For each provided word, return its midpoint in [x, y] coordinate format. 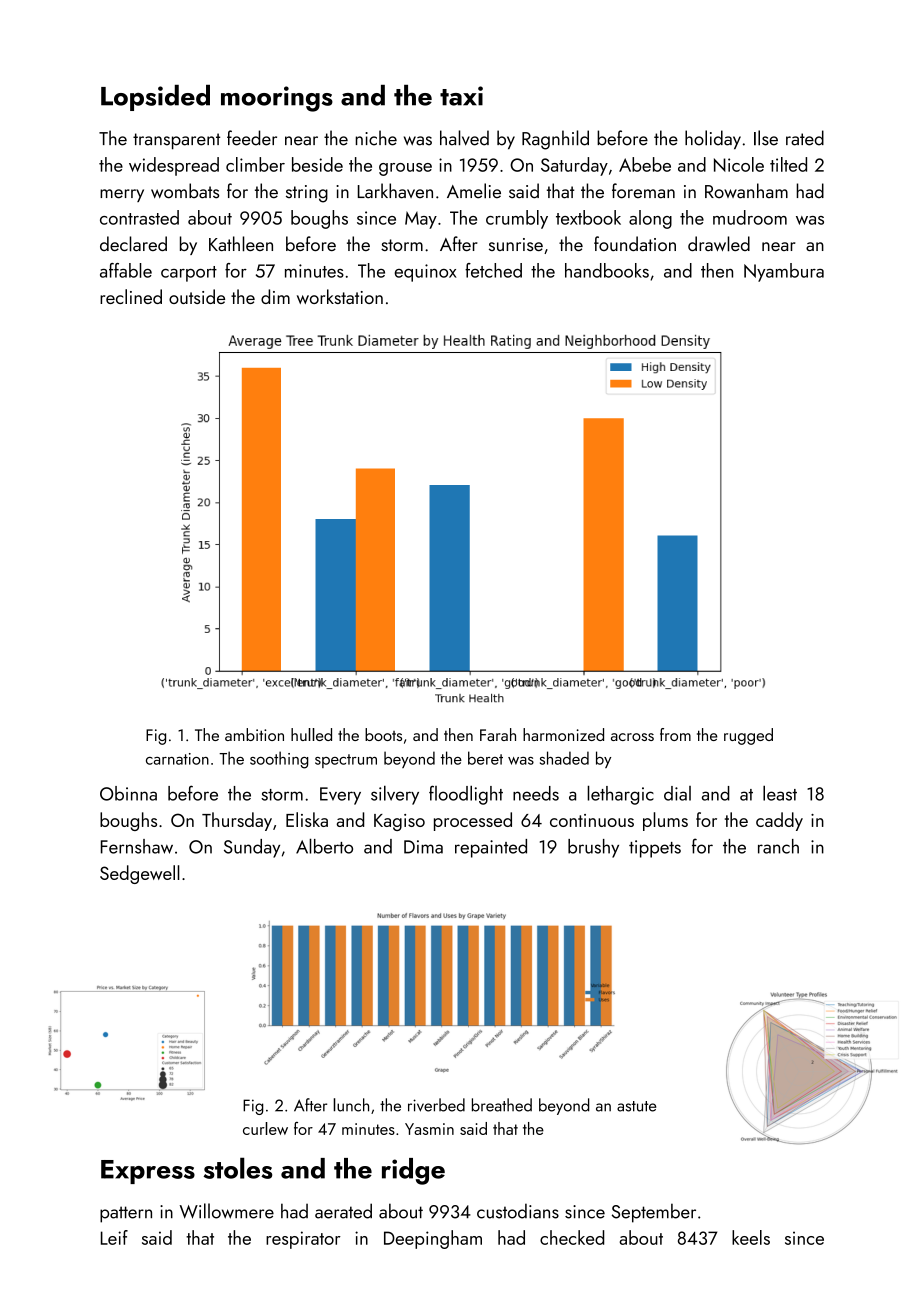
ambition [254, 734]
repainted [491, 848]
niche [376, 138]
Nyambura [784, 272]
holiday [713, 140]
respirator [303, 1240]
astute [636, 1106]
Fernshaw [137, 846]
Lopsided [155, 98]
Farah [498, 734]
